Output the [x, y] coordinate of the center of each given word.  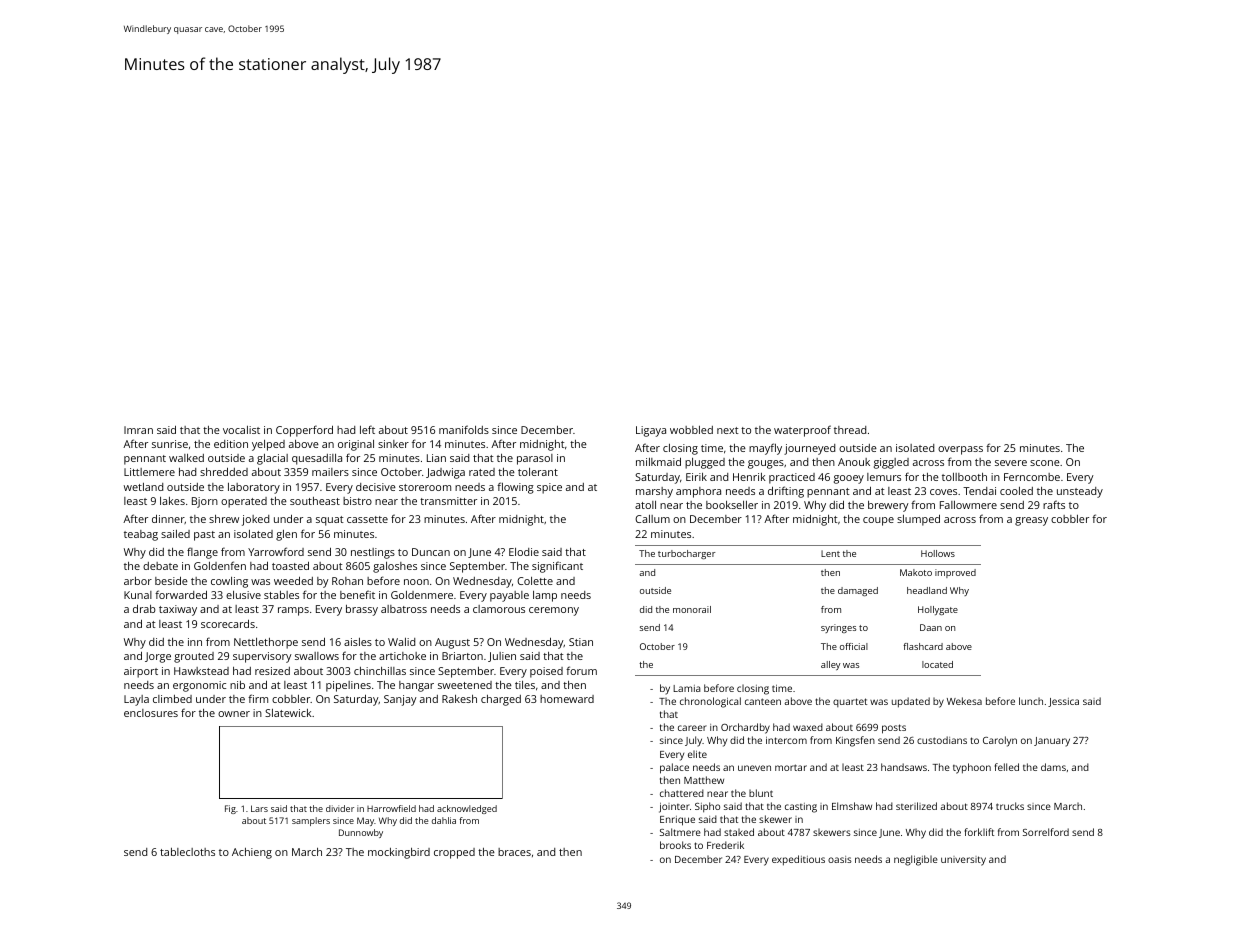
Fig [230, 809]
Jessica [1063, 702]
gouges [766, 464]
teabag [141, 535]
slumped [918, 520]
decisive [376, 487]
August [452, 643]
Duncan [431, 552]
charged [501, 700]
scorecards [228, 623]
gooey [849, 479]
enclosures [151, 713]
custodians [942, 740]
